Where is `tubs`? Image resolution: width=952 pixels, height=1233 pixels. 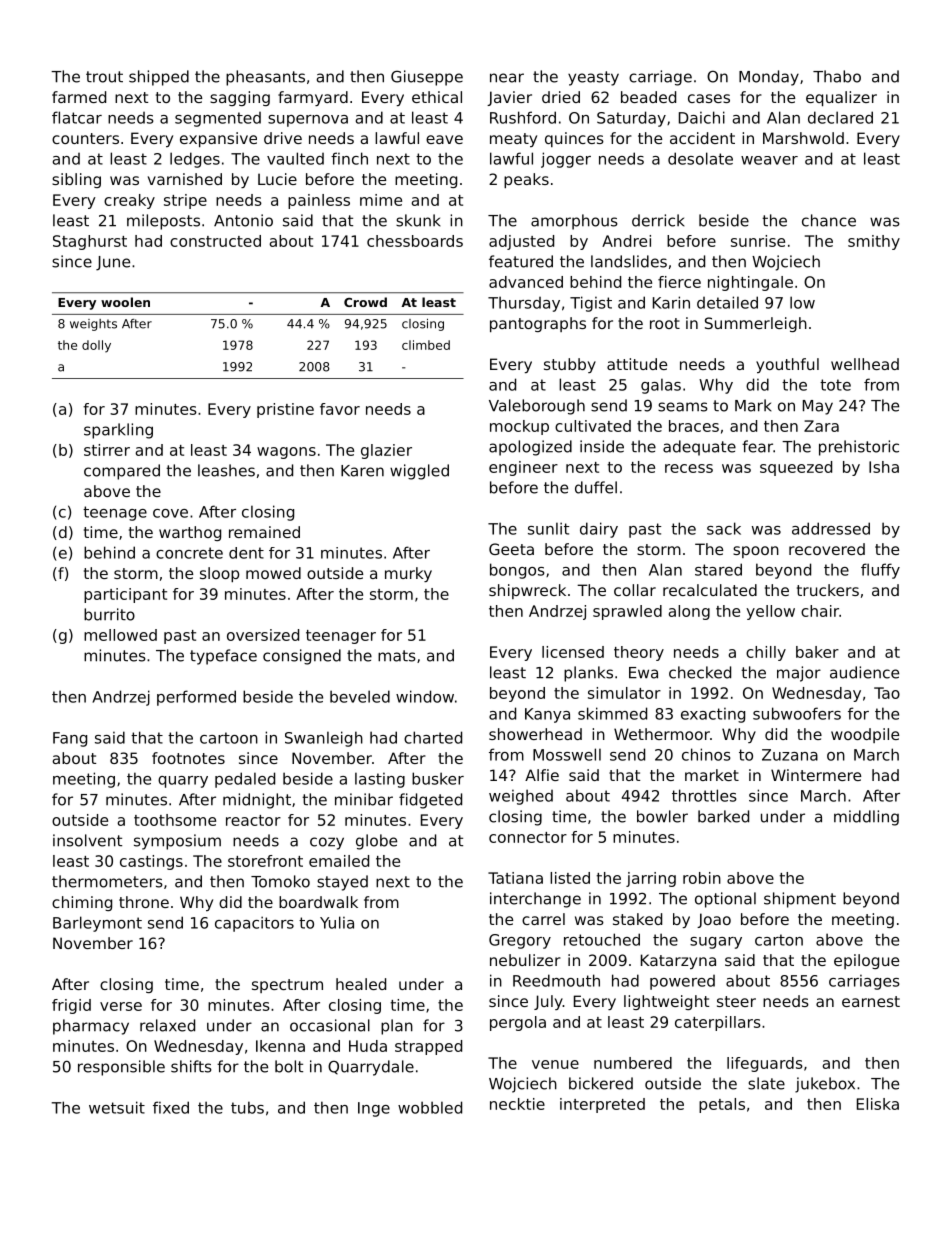
tubs is located at coordinates (247, 1107).
